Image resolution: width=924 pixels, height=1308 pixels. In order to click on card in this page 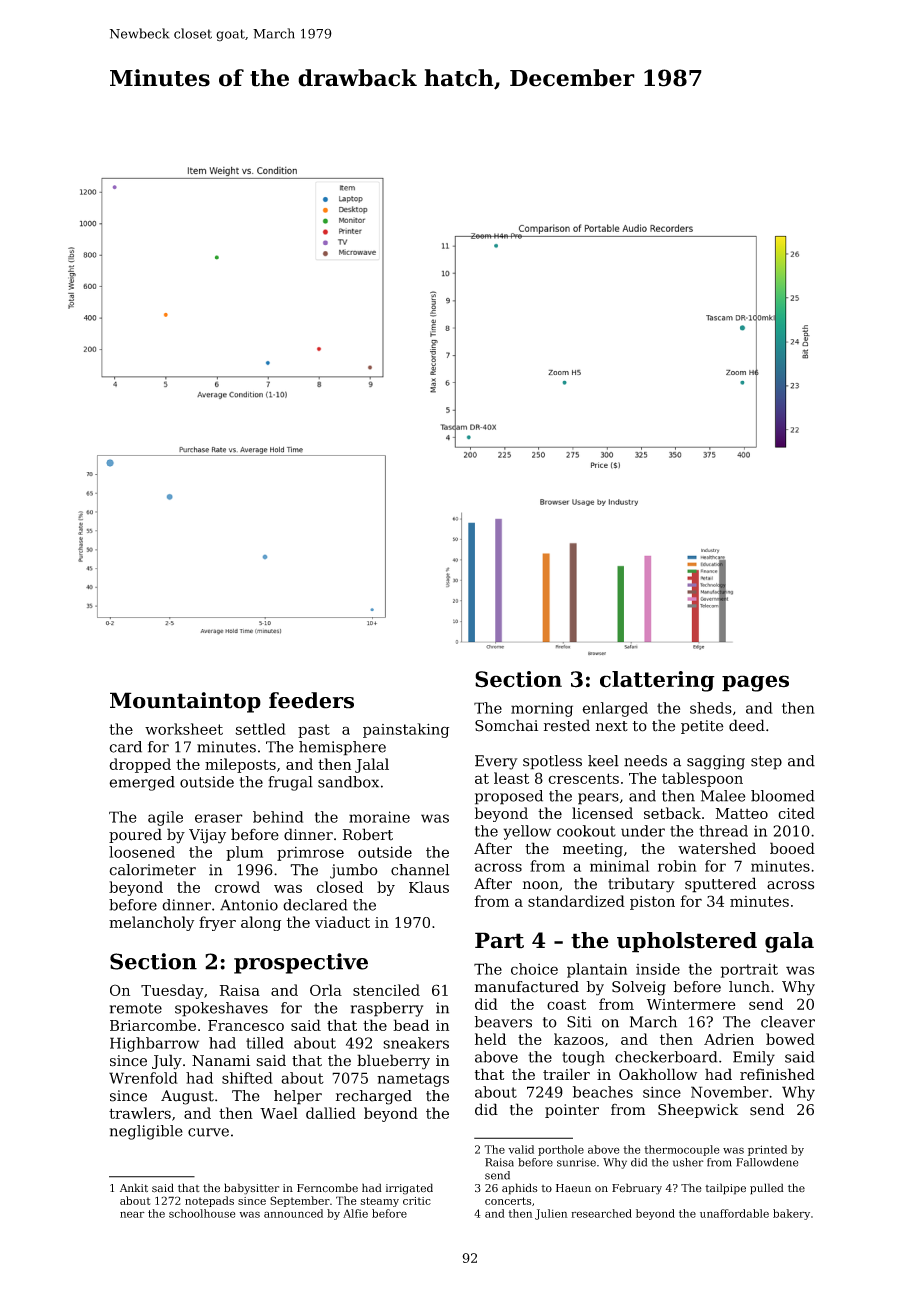, I will do `click(125, 747)`.
